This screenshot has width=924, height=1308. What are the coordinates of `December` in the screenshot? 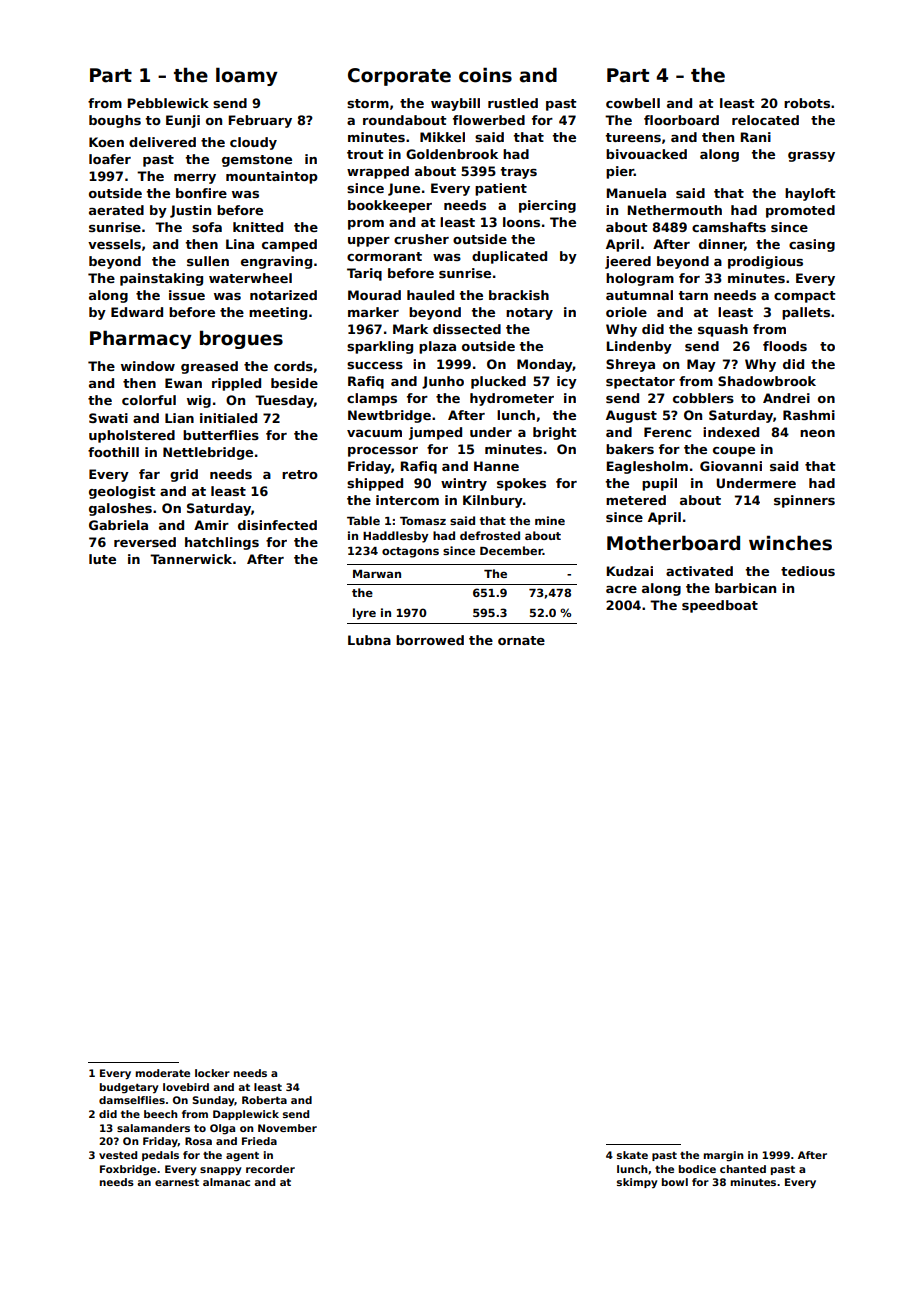 It's located at (511, 550).
